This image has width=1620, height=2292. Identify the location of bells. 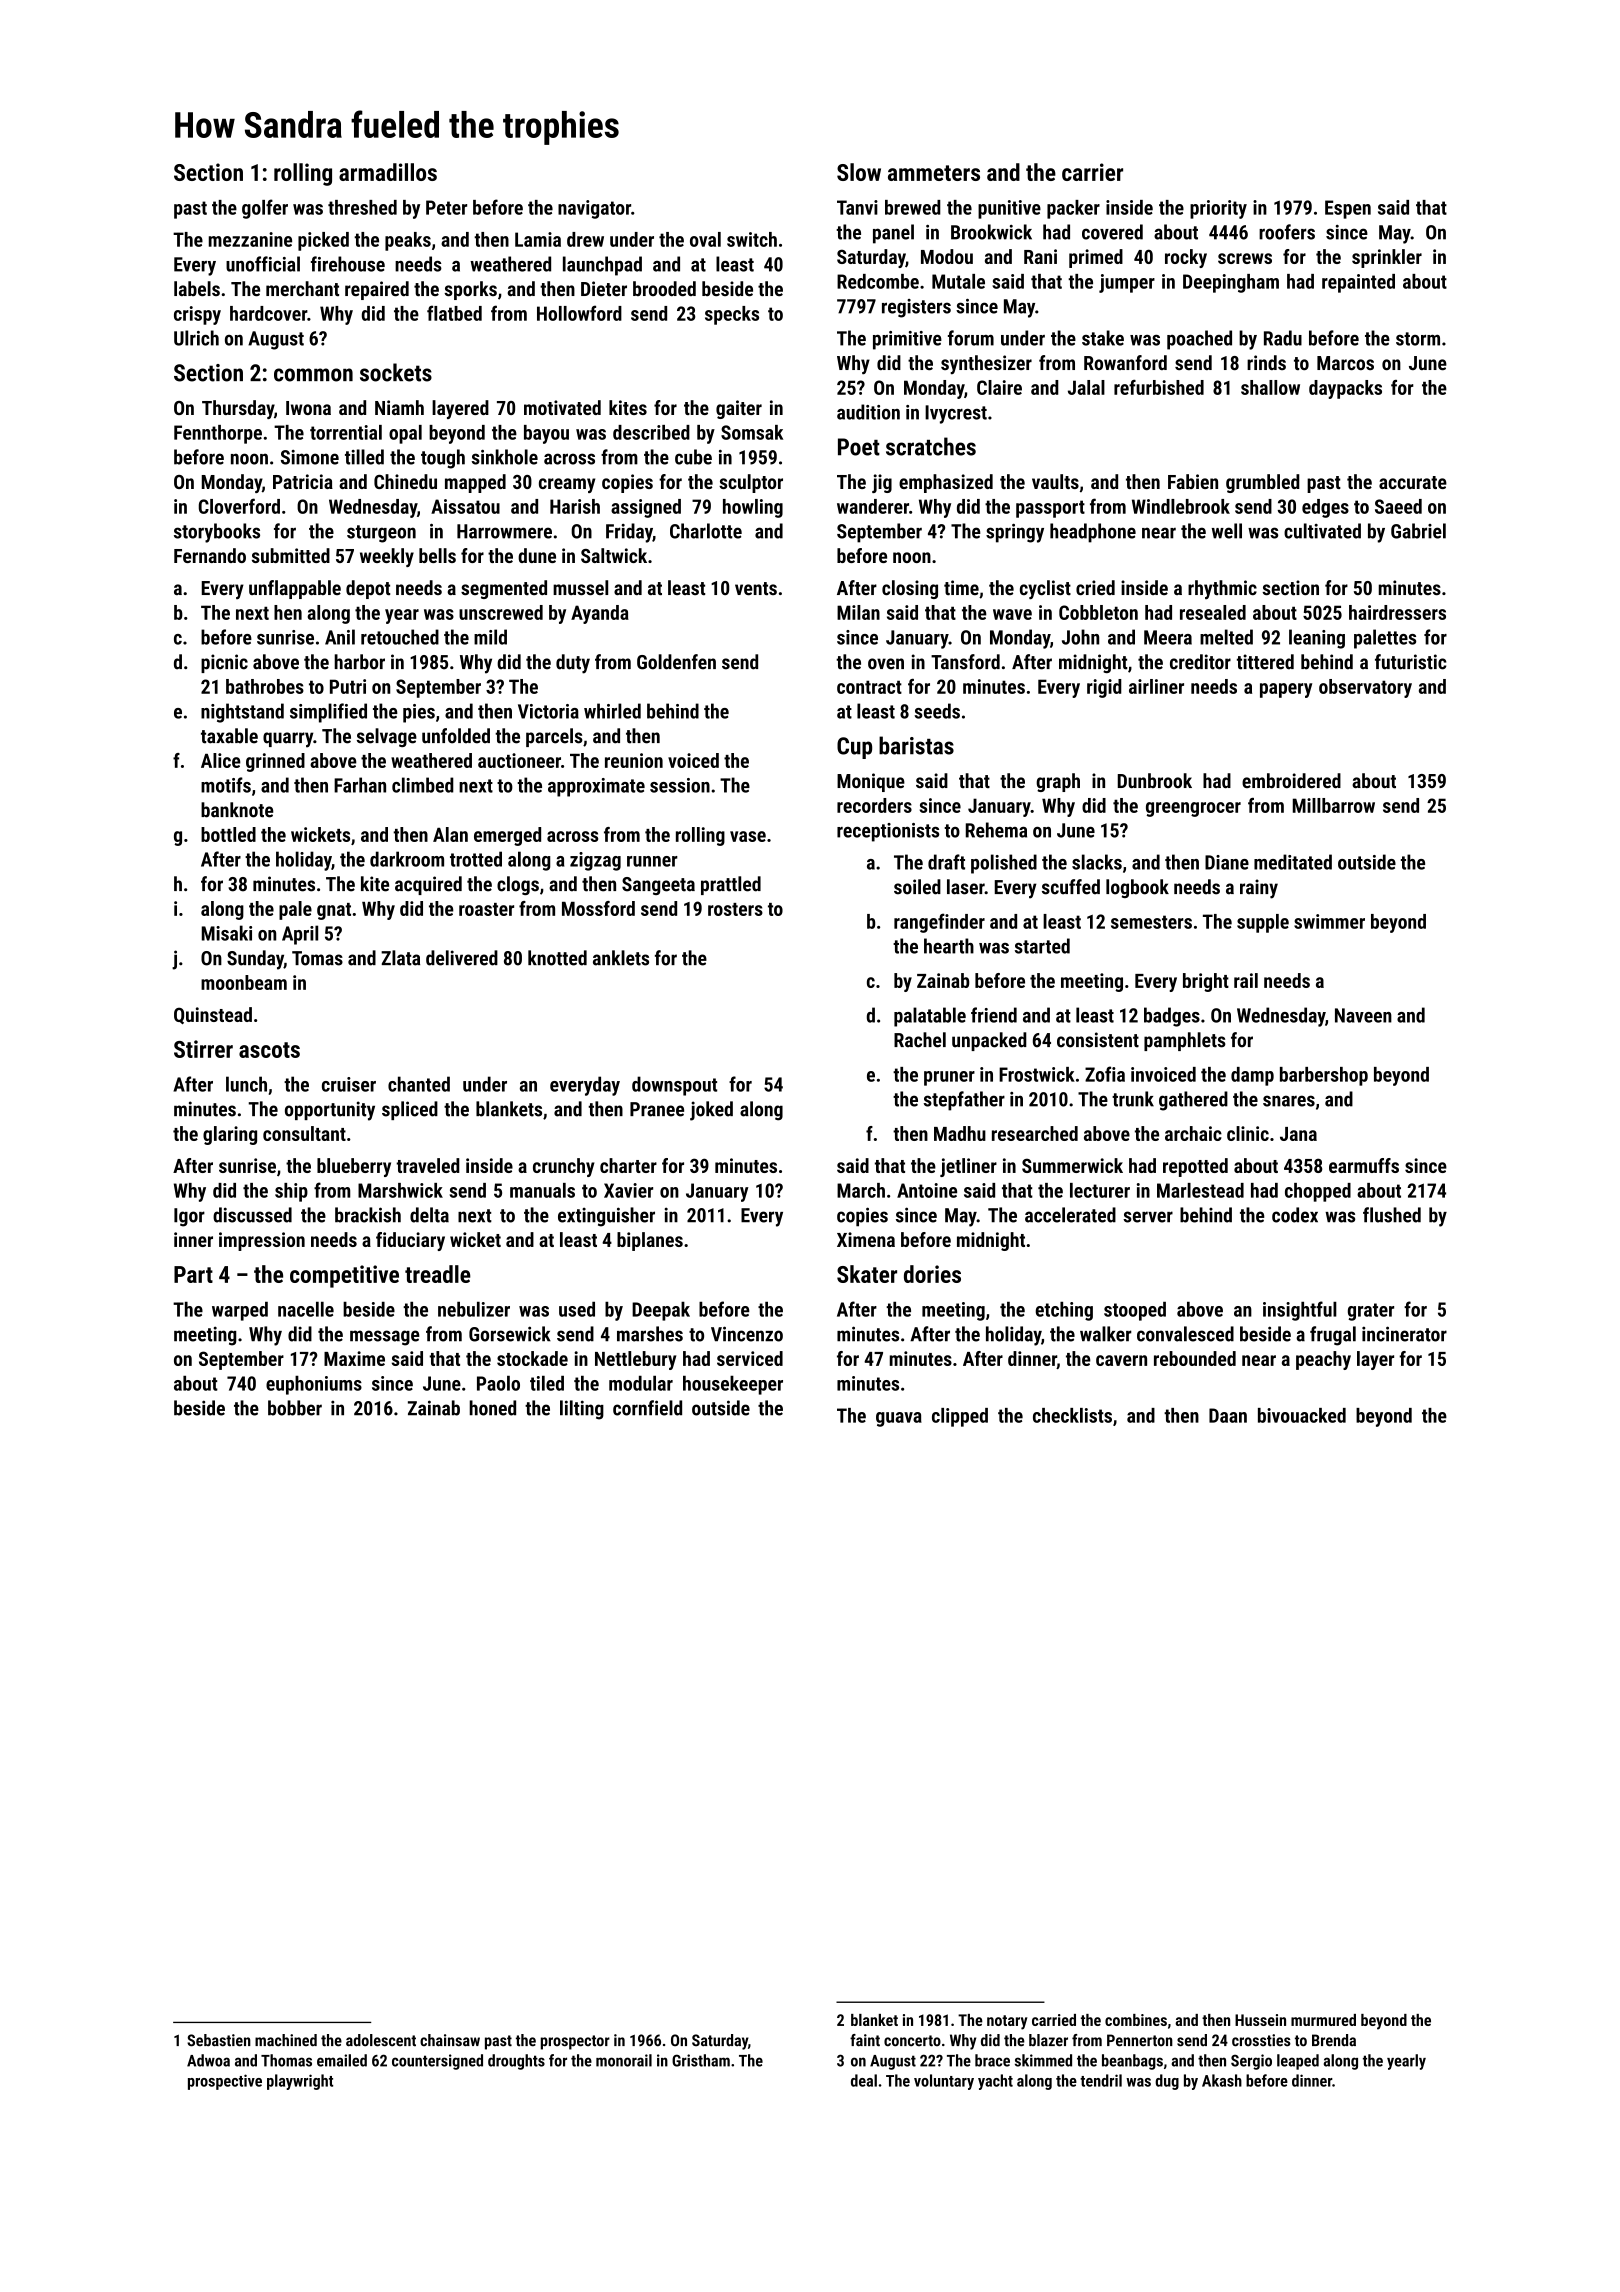
(437, 555).
